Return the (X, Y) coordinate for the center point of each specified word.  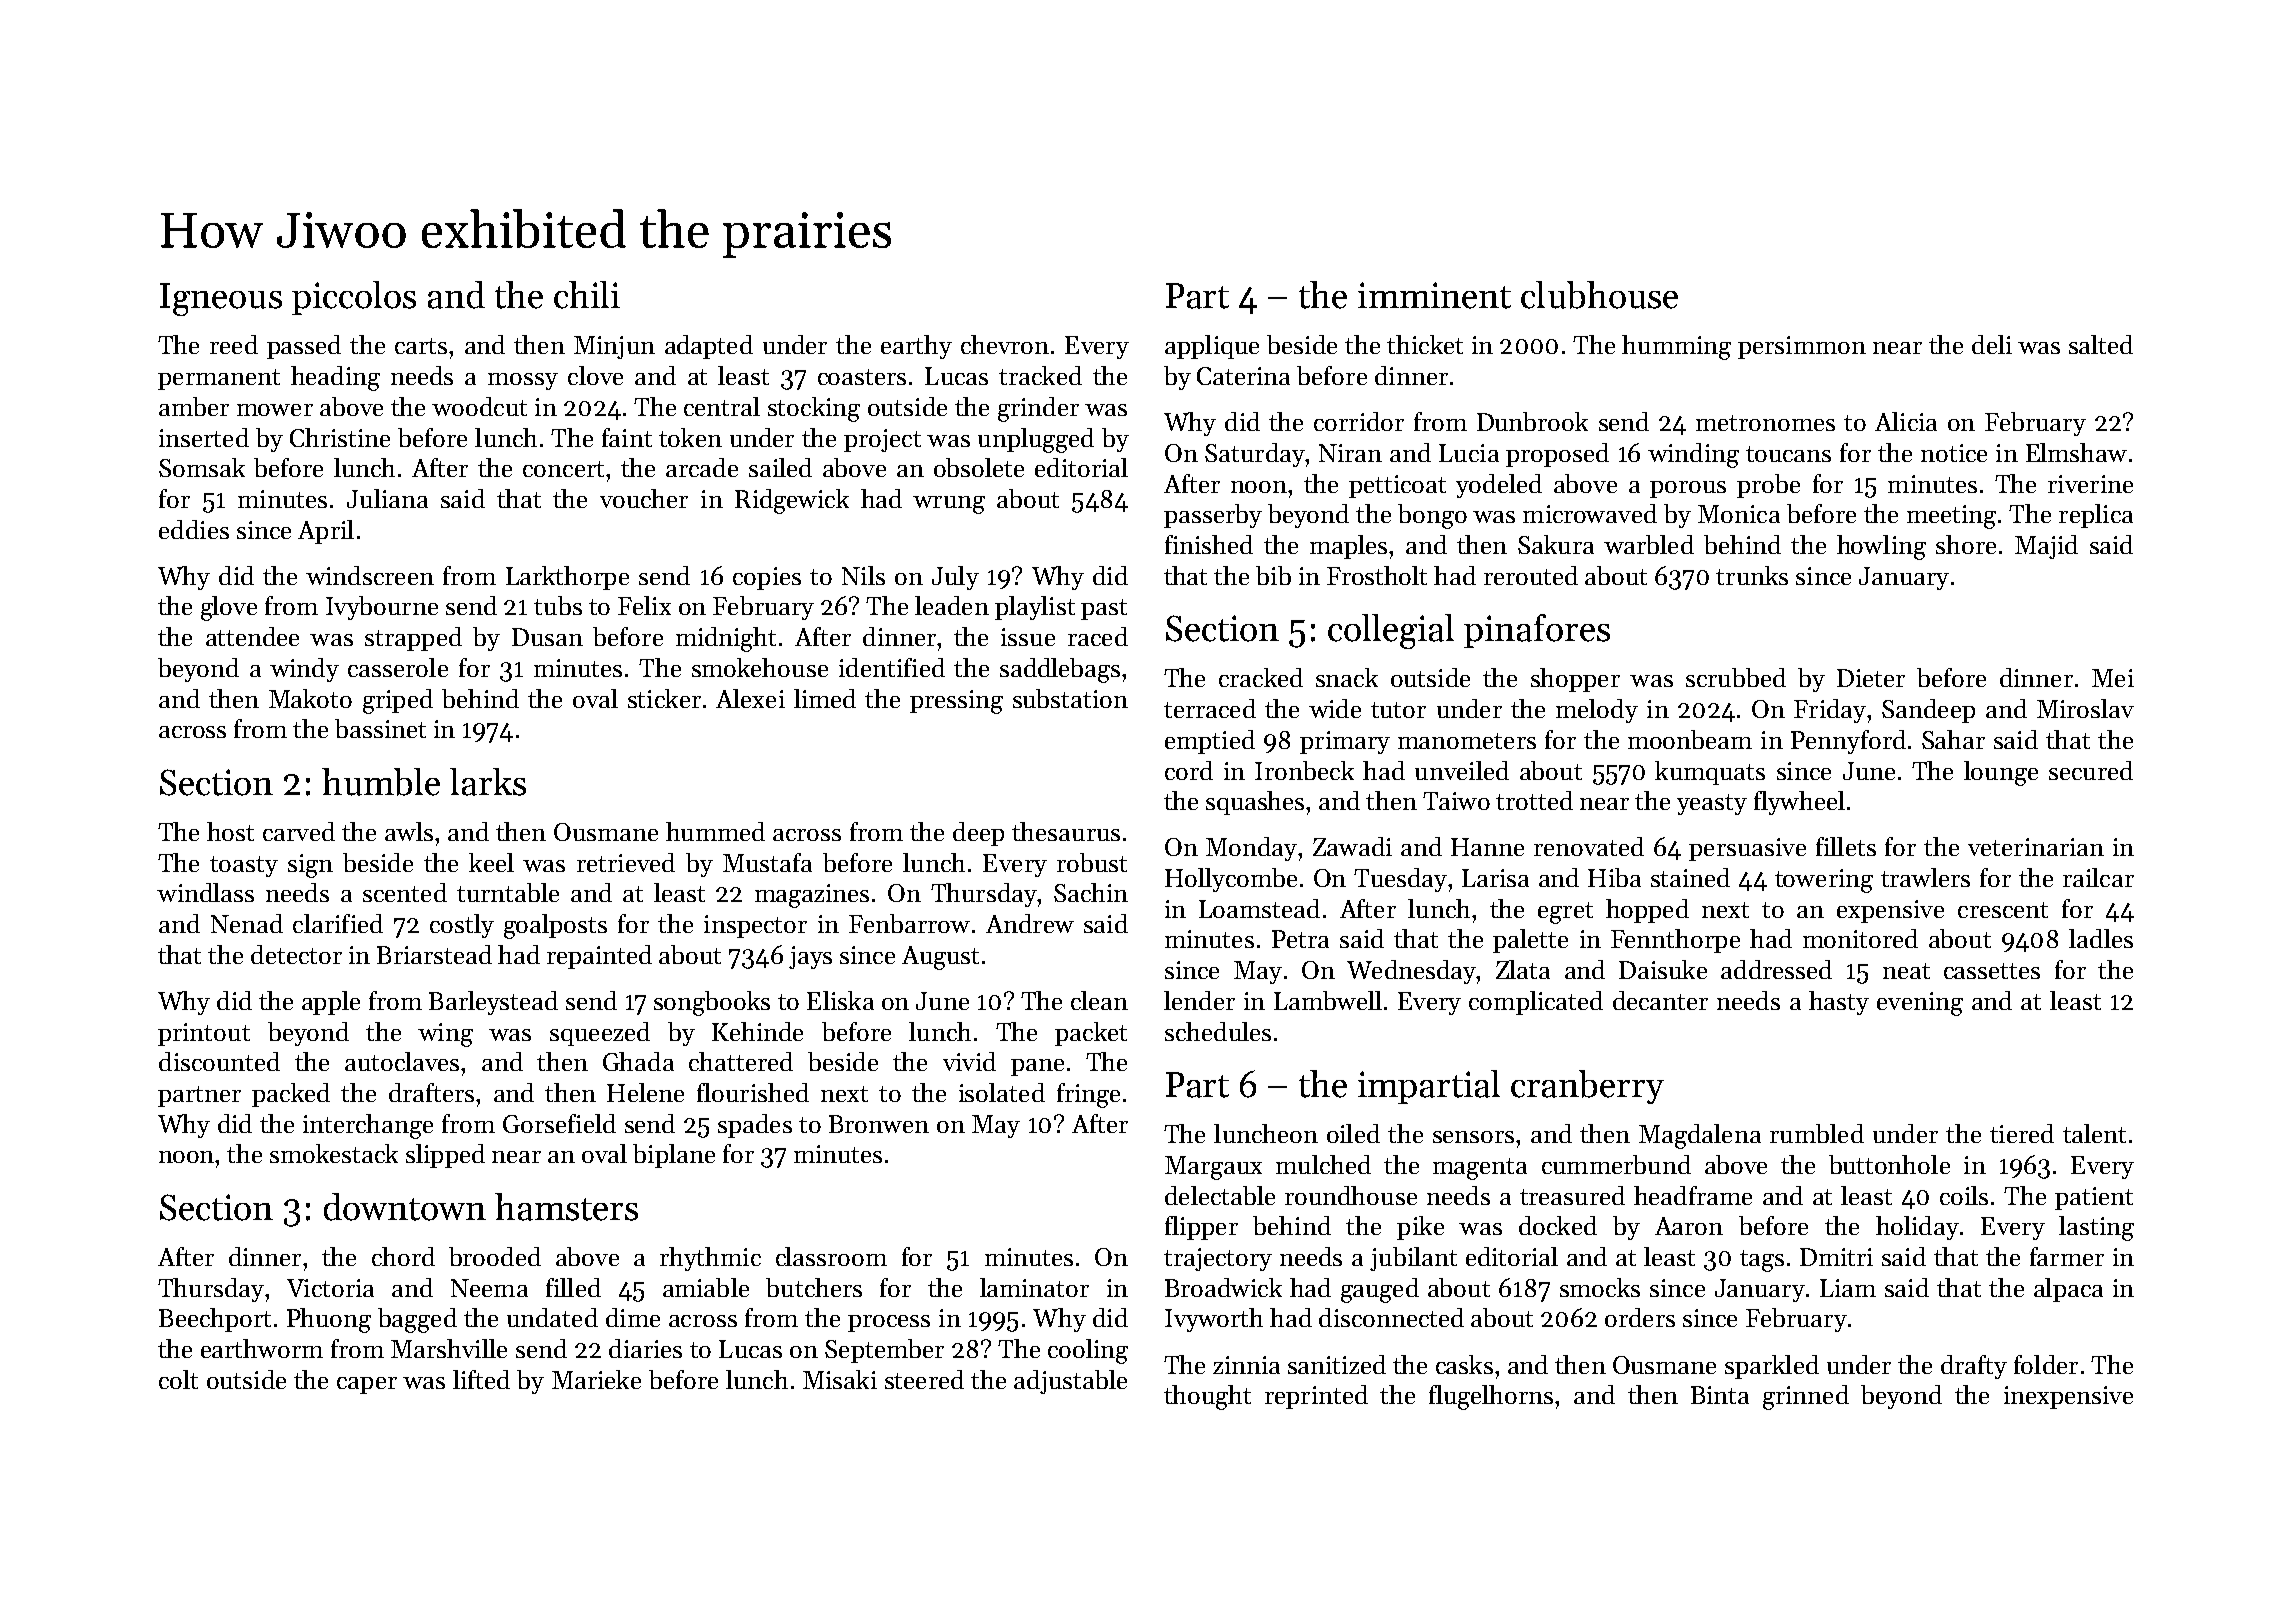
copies (767, 578)
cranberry (1587, 1087)
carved (299, 831)
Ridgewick (792, 501)
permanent (219, 379)
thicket (1425, 344)
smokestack (334, 1153)
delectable (1220, 1195)
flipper (1201, 1228)
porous (1688, 489)
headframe (1693, 1195)
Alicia (1906, 421)
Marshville (449, 1348)
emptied (1210, 742)
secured (2091, 770)
